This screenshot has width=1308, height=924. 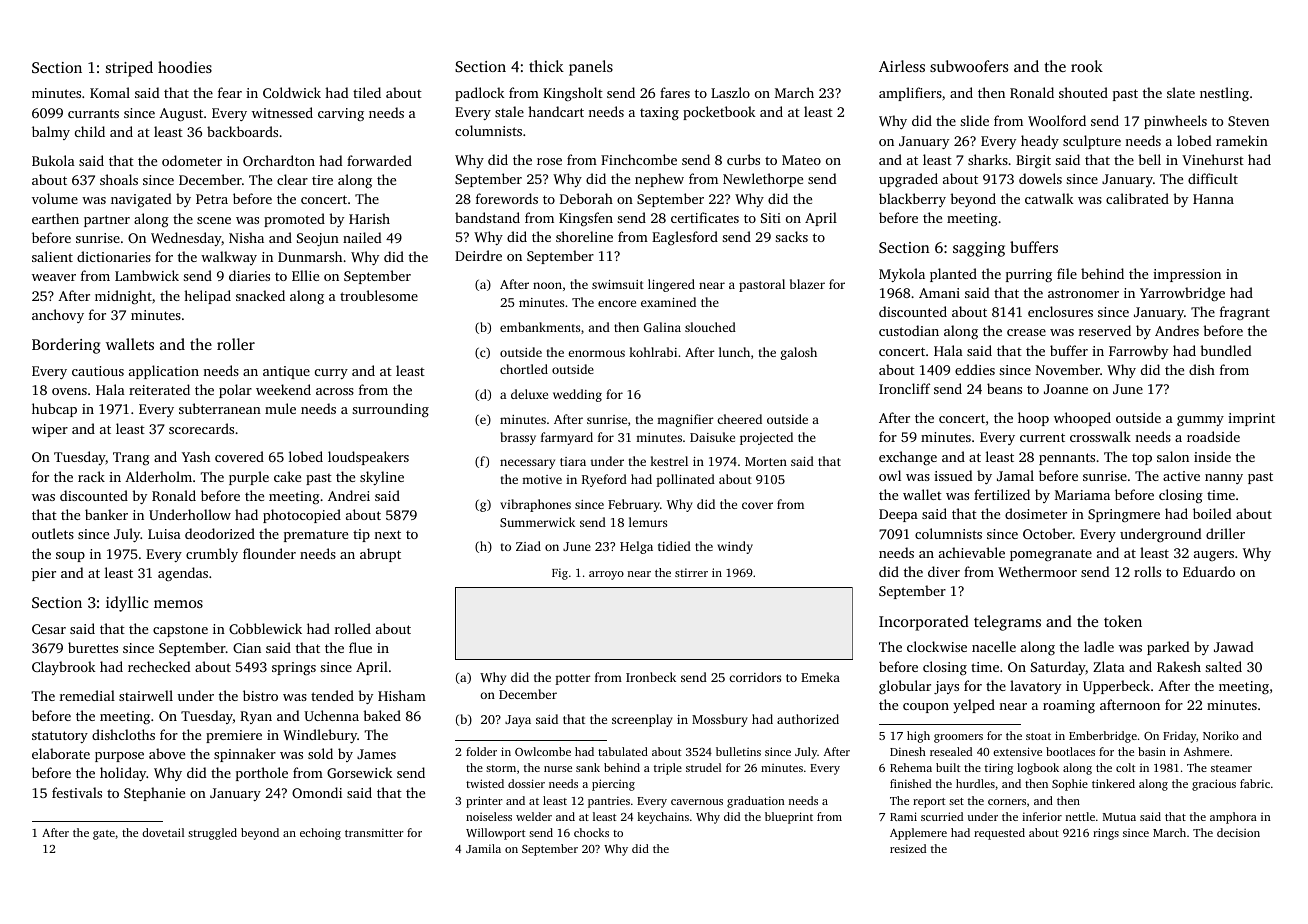 I want to click on Bordering, so click(x=66, y=346).
